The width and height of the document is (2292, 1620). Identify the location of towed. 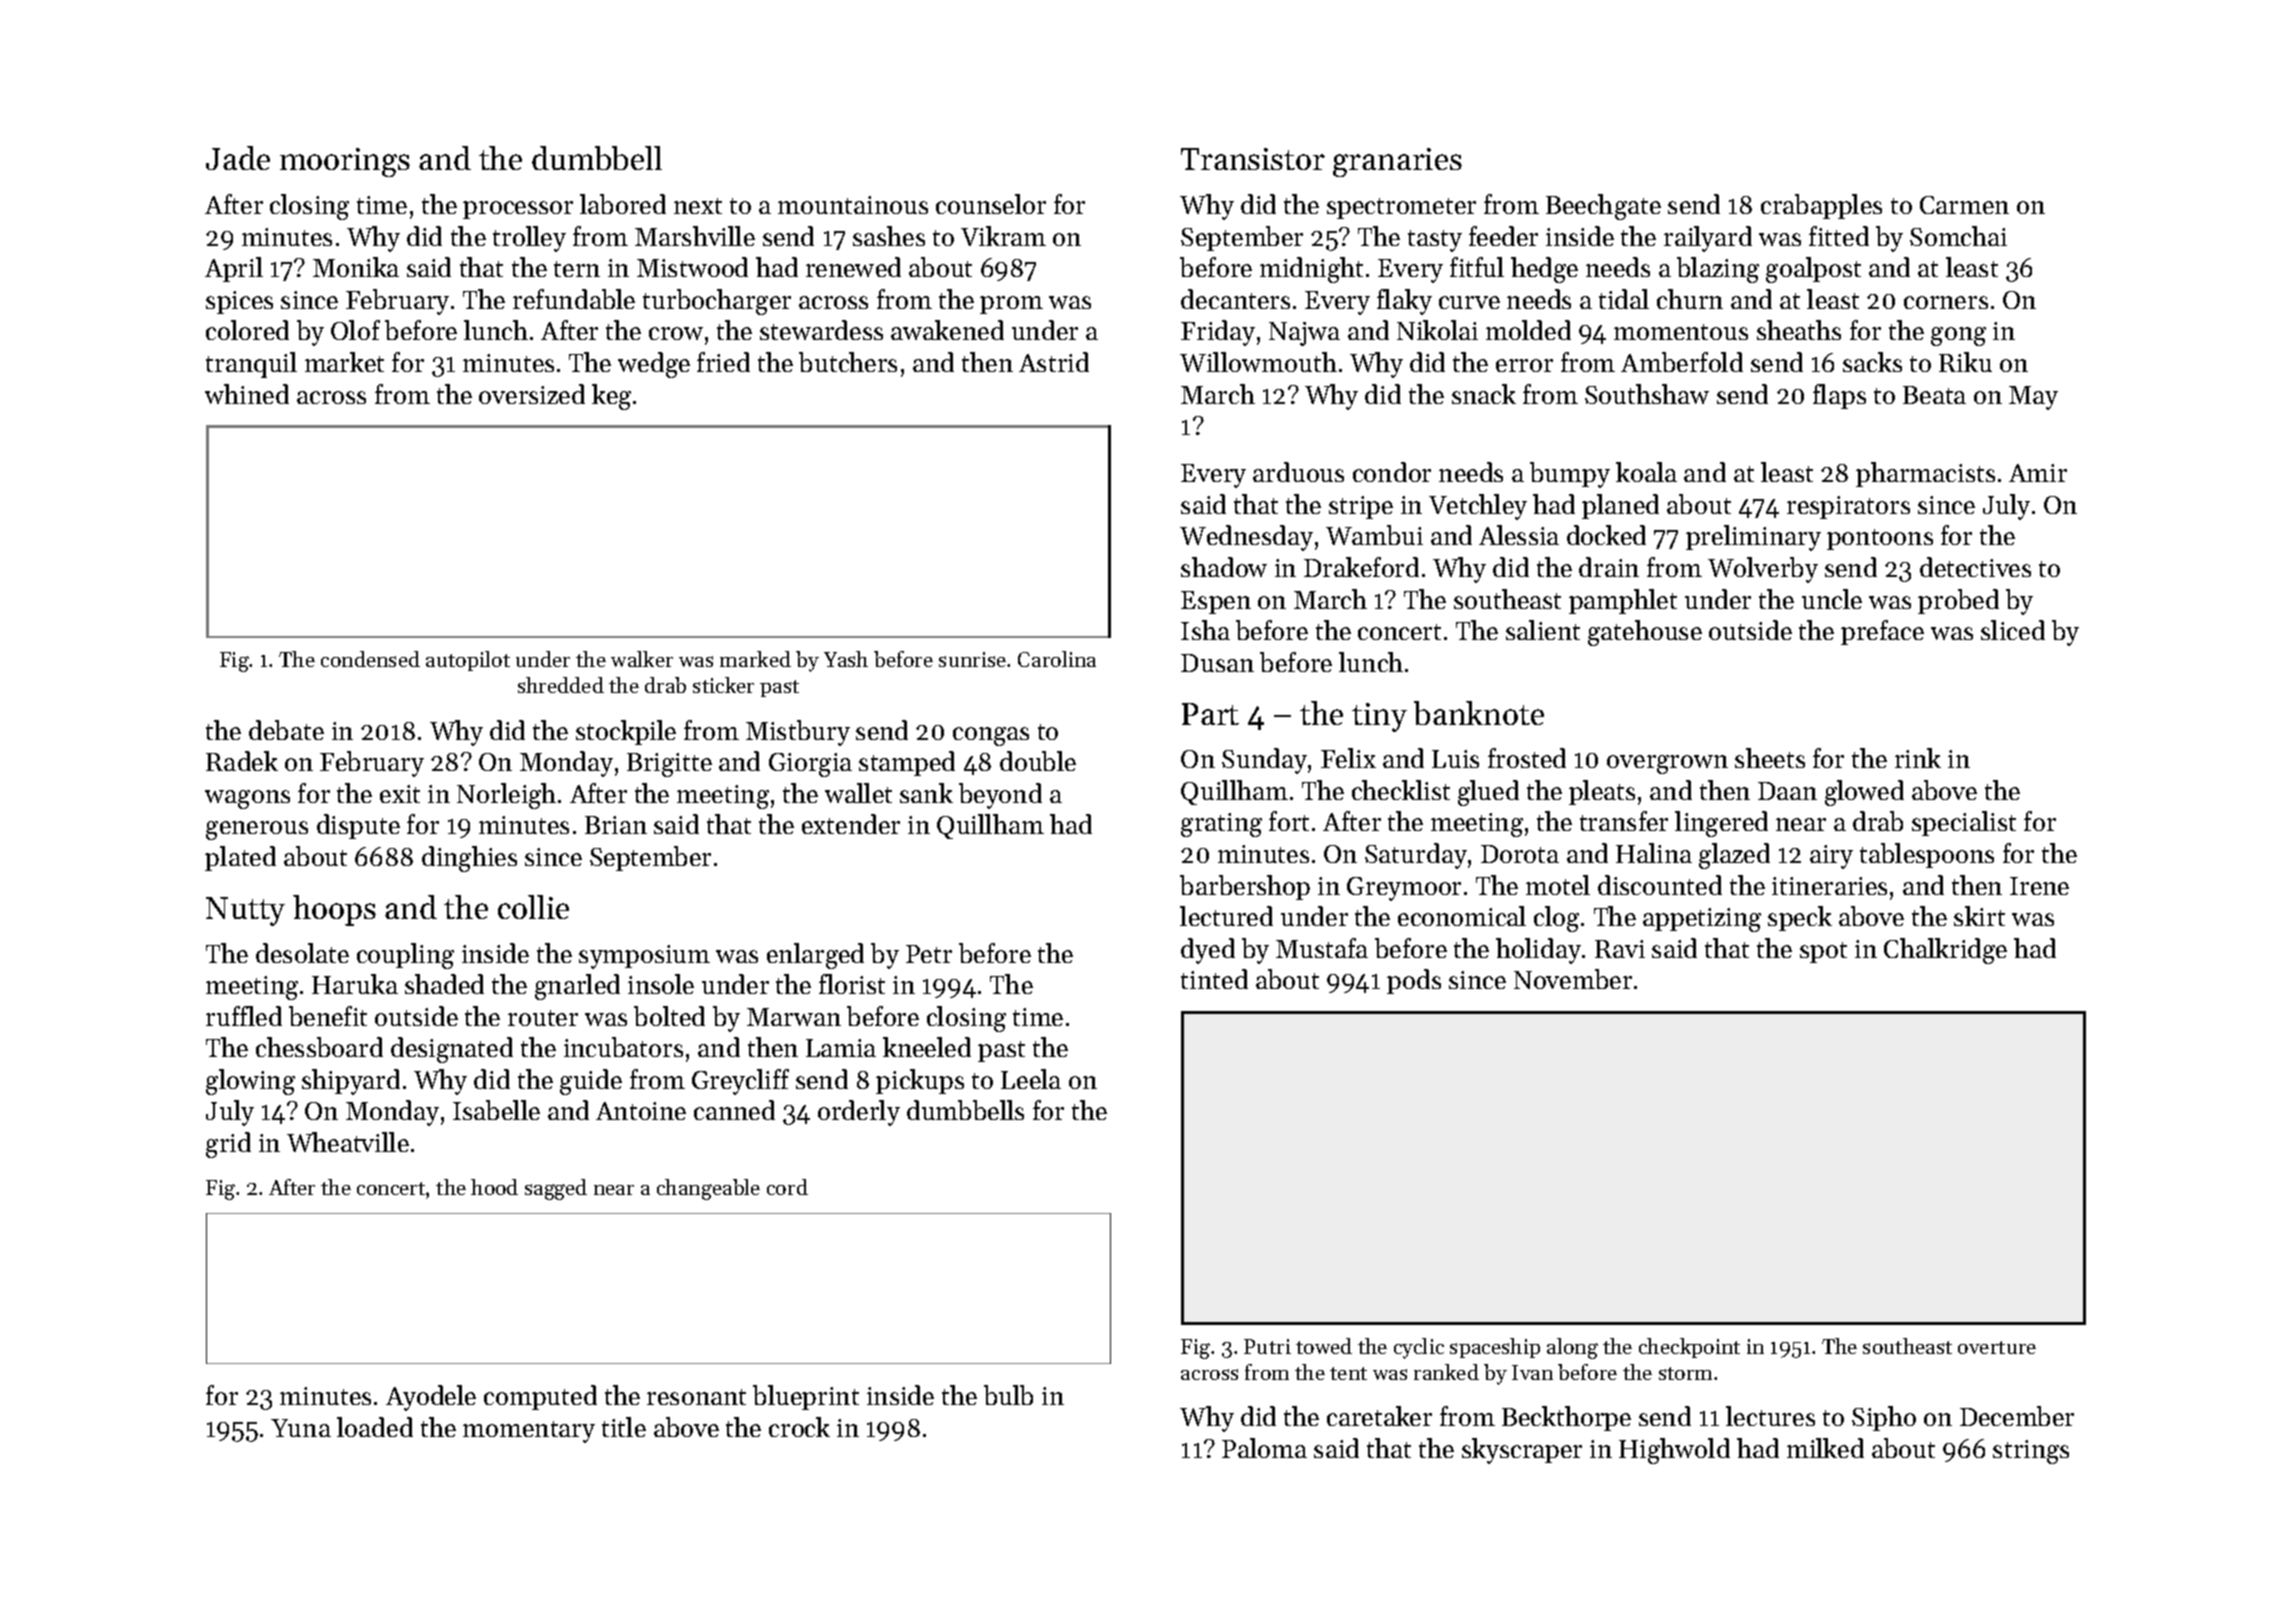
(1324, 1346).
